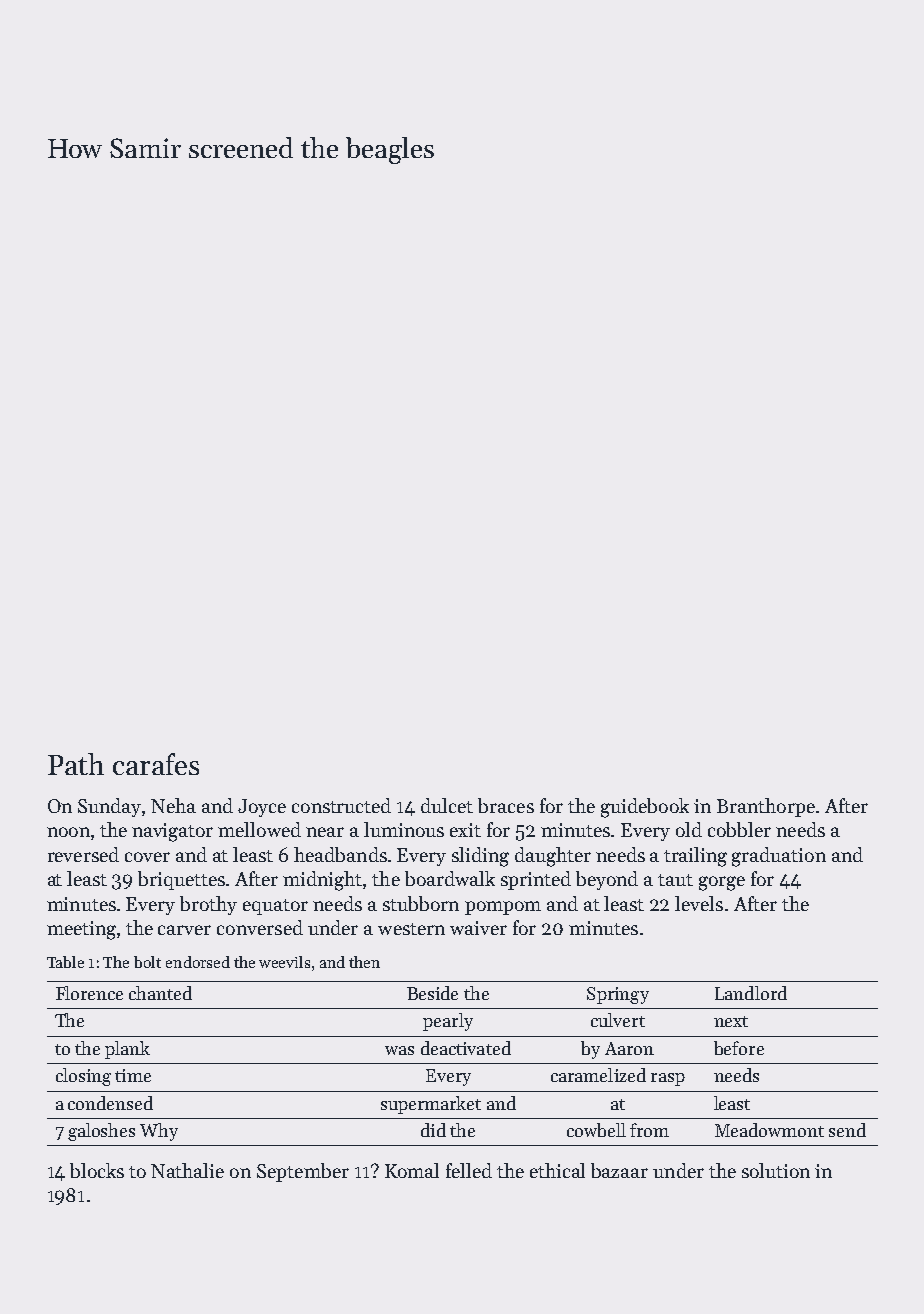 This image has width=924, height=1314. Describe the element at coordinates (187, 1170) in the image. I see `Nathalie` at that location.
